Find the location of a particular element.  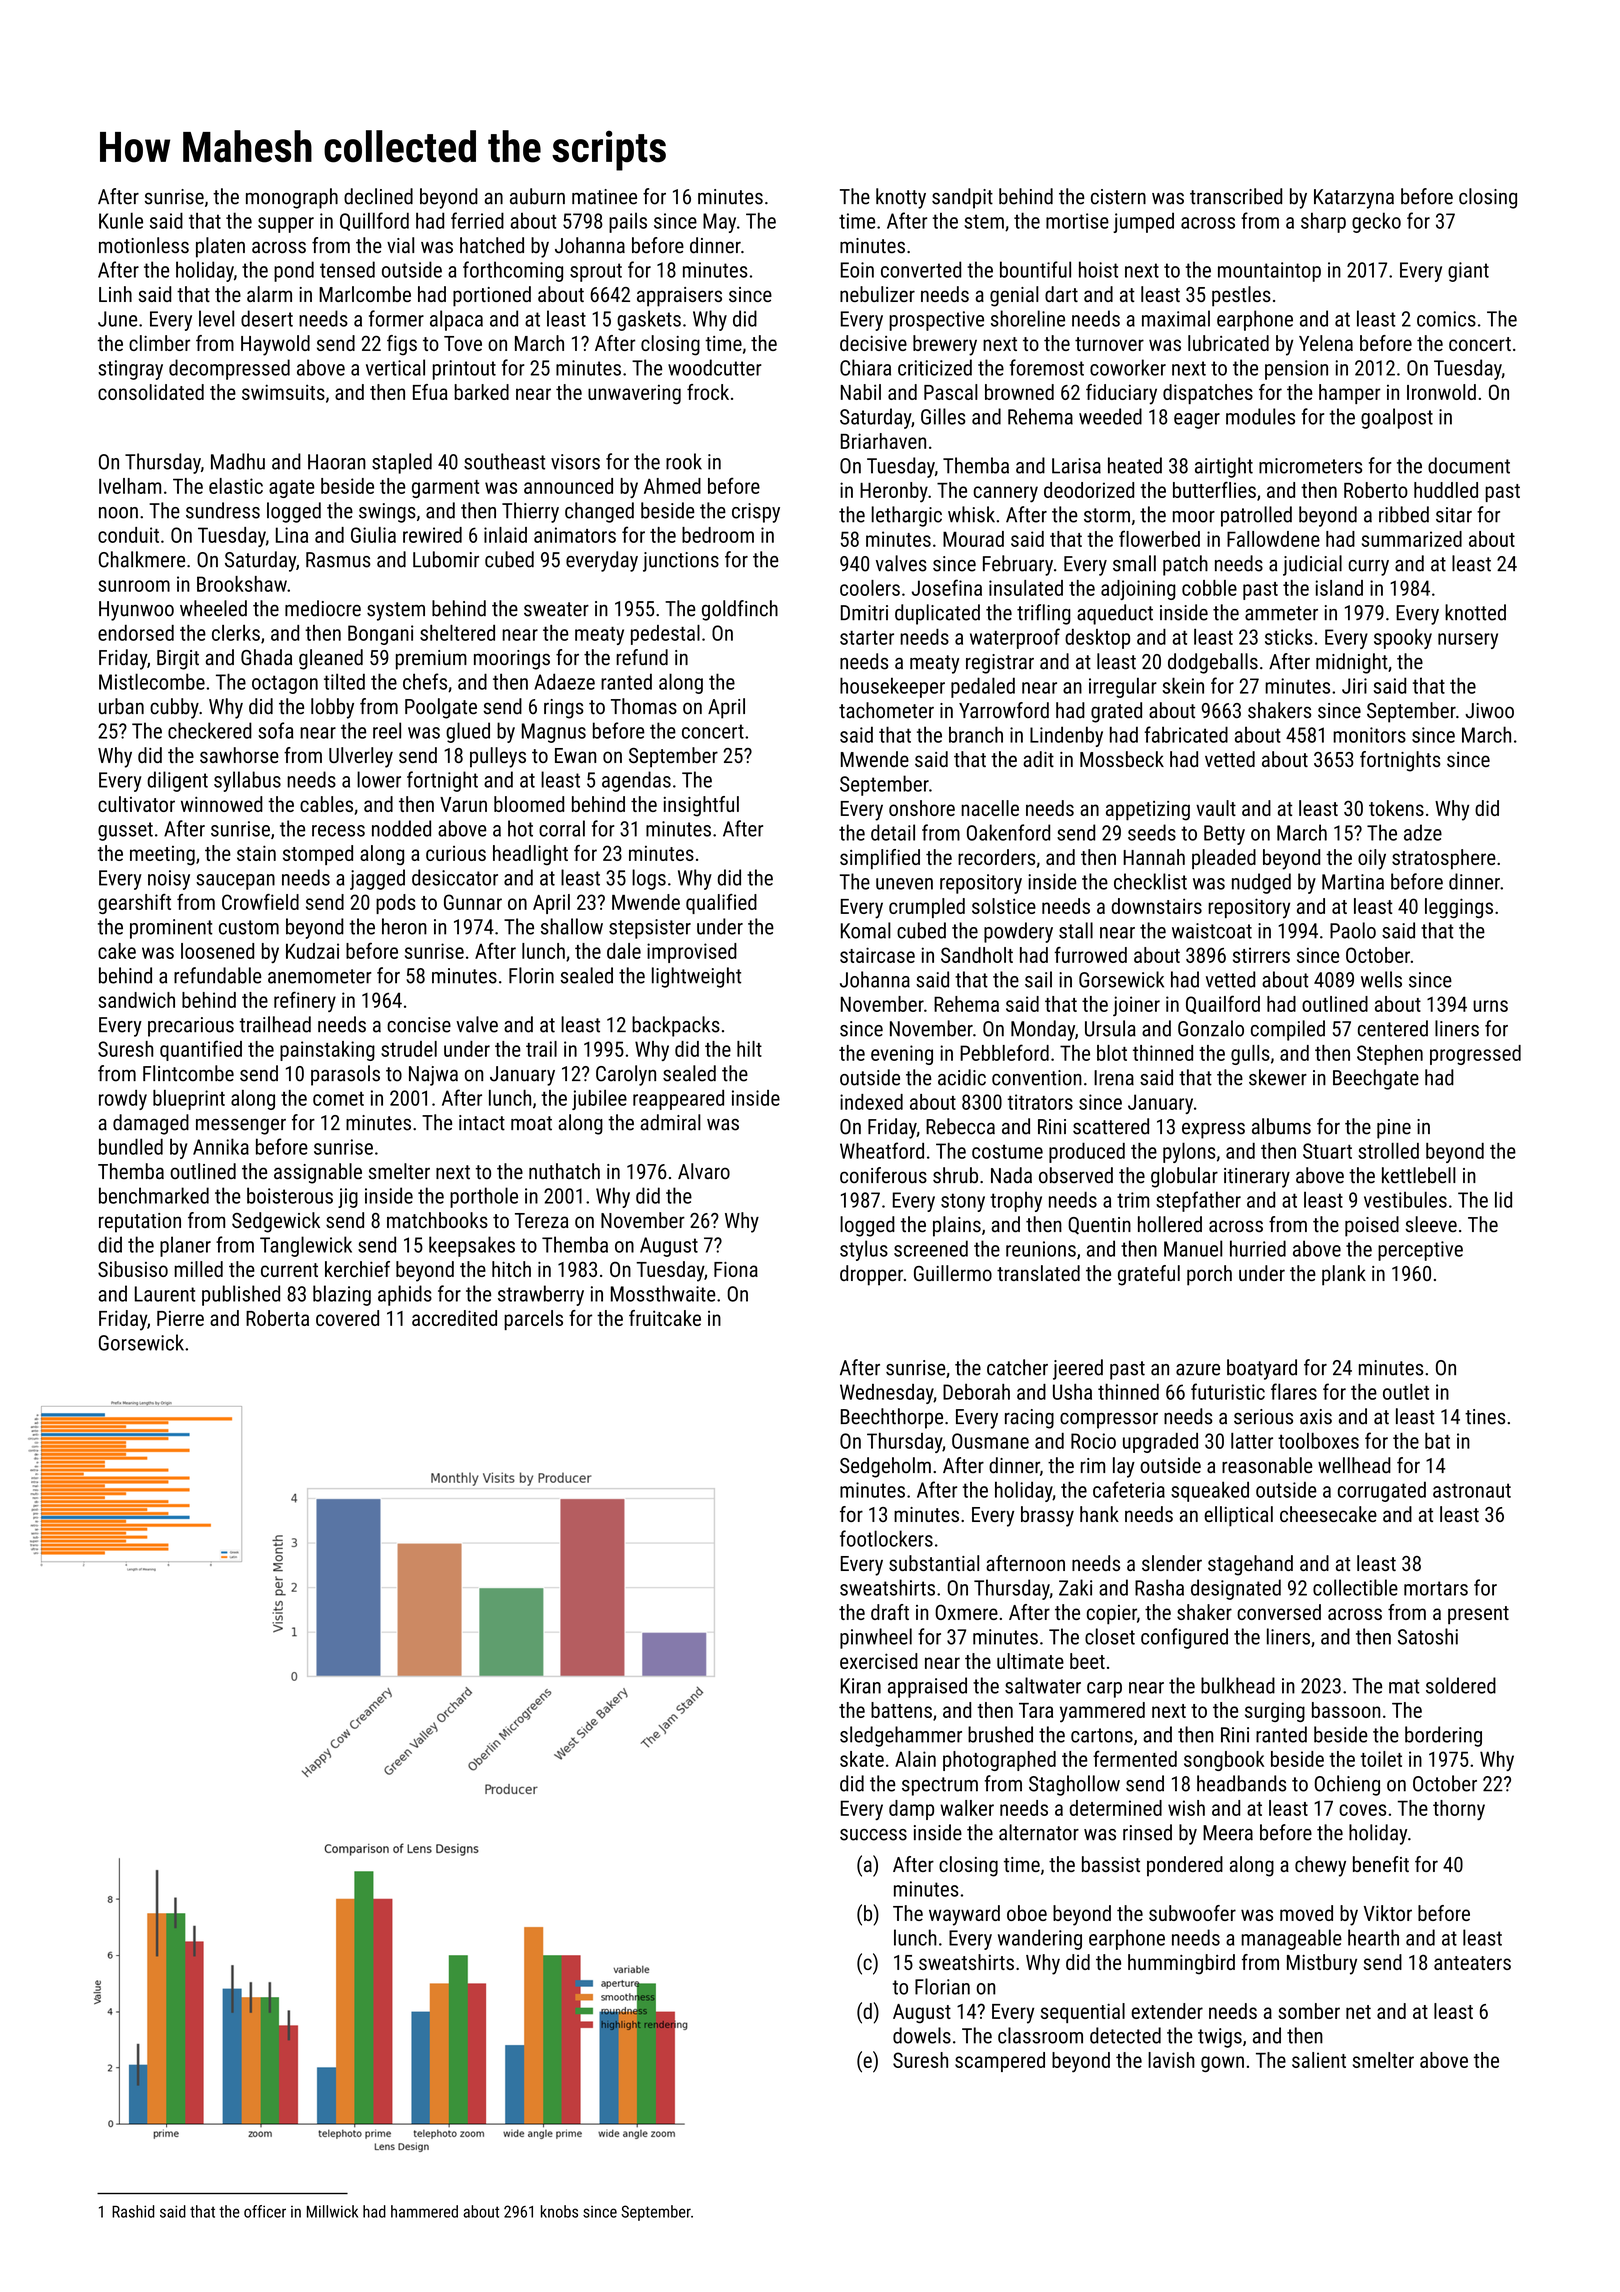

pylons is located at coordinates (1189, 1153).
